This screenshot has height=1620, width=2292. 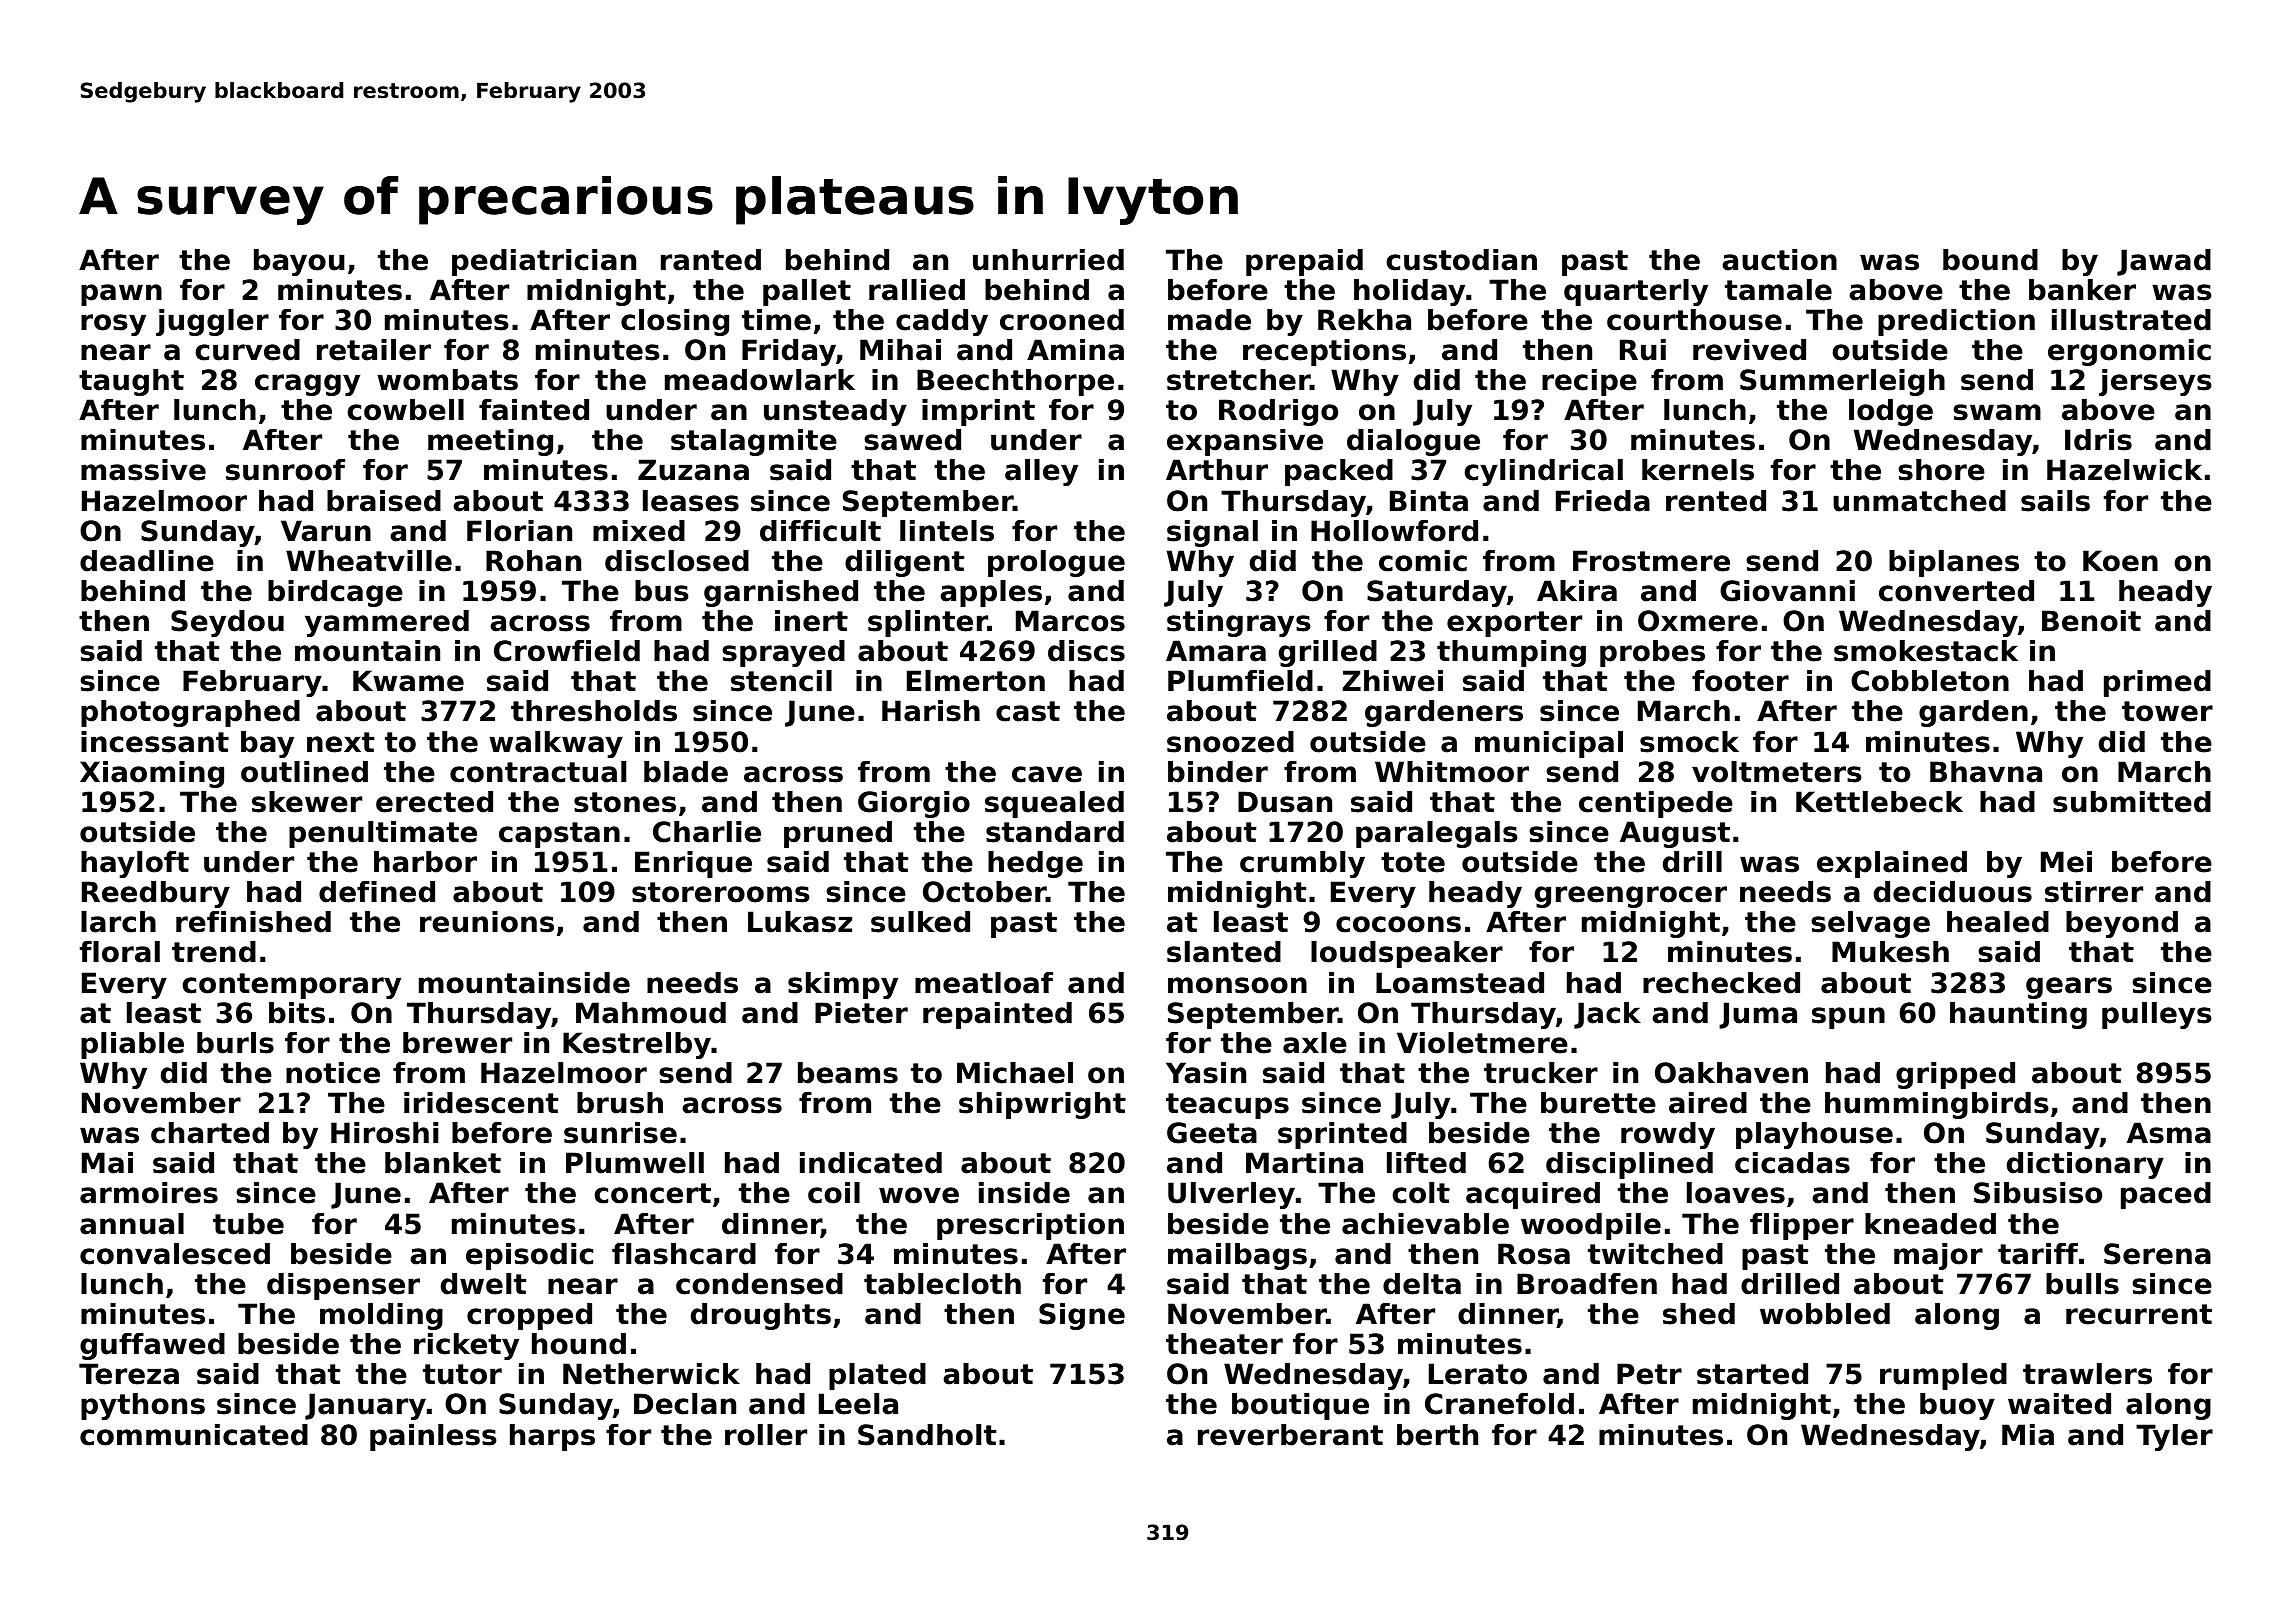 I want to click on Koen, so click(x=2120, y=561).
